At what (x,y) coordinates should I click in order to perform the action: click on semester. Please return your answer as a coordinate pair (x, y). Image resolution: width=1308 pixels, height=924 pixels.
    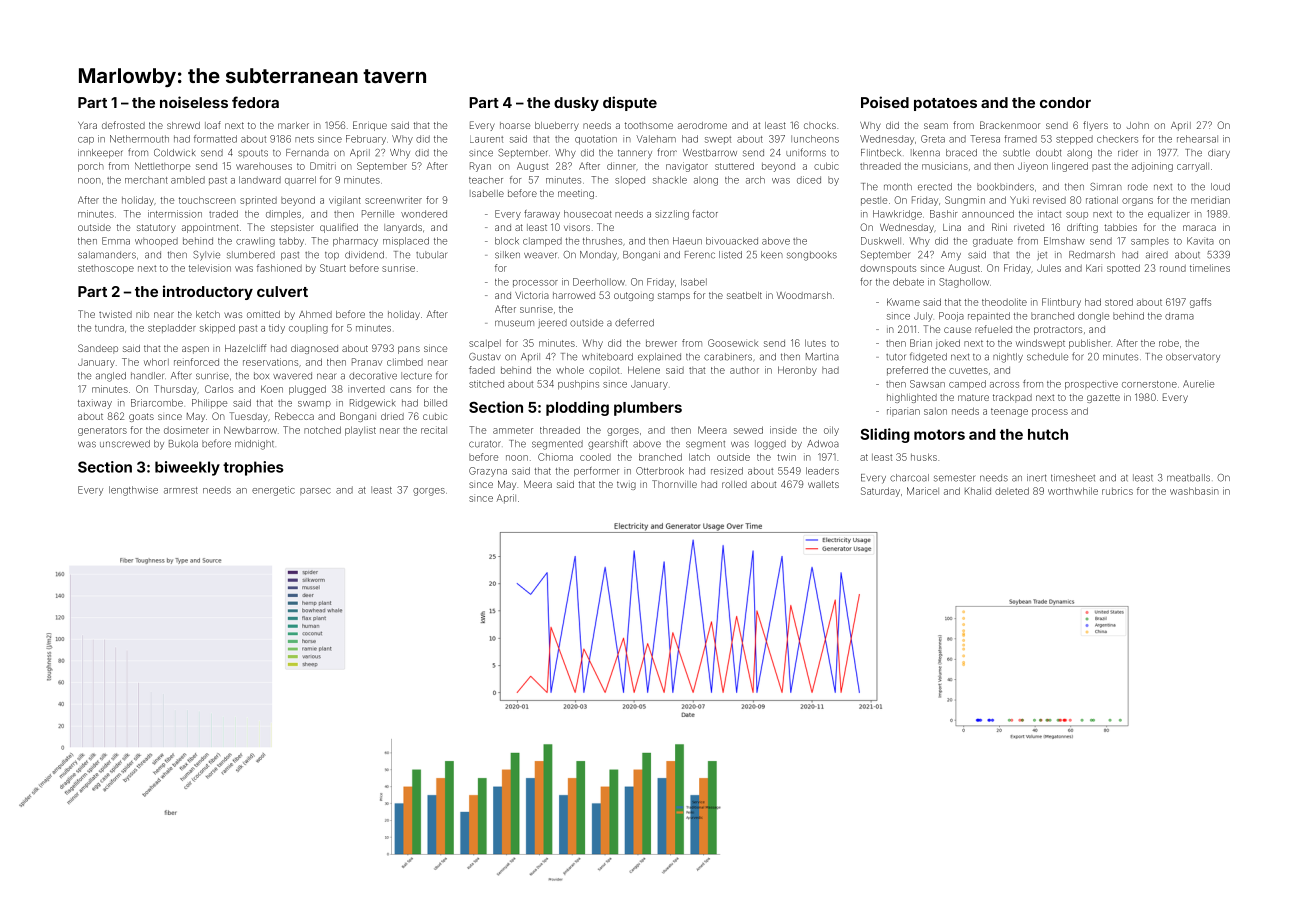
    Looking at the image, I should click on (955, 478).
